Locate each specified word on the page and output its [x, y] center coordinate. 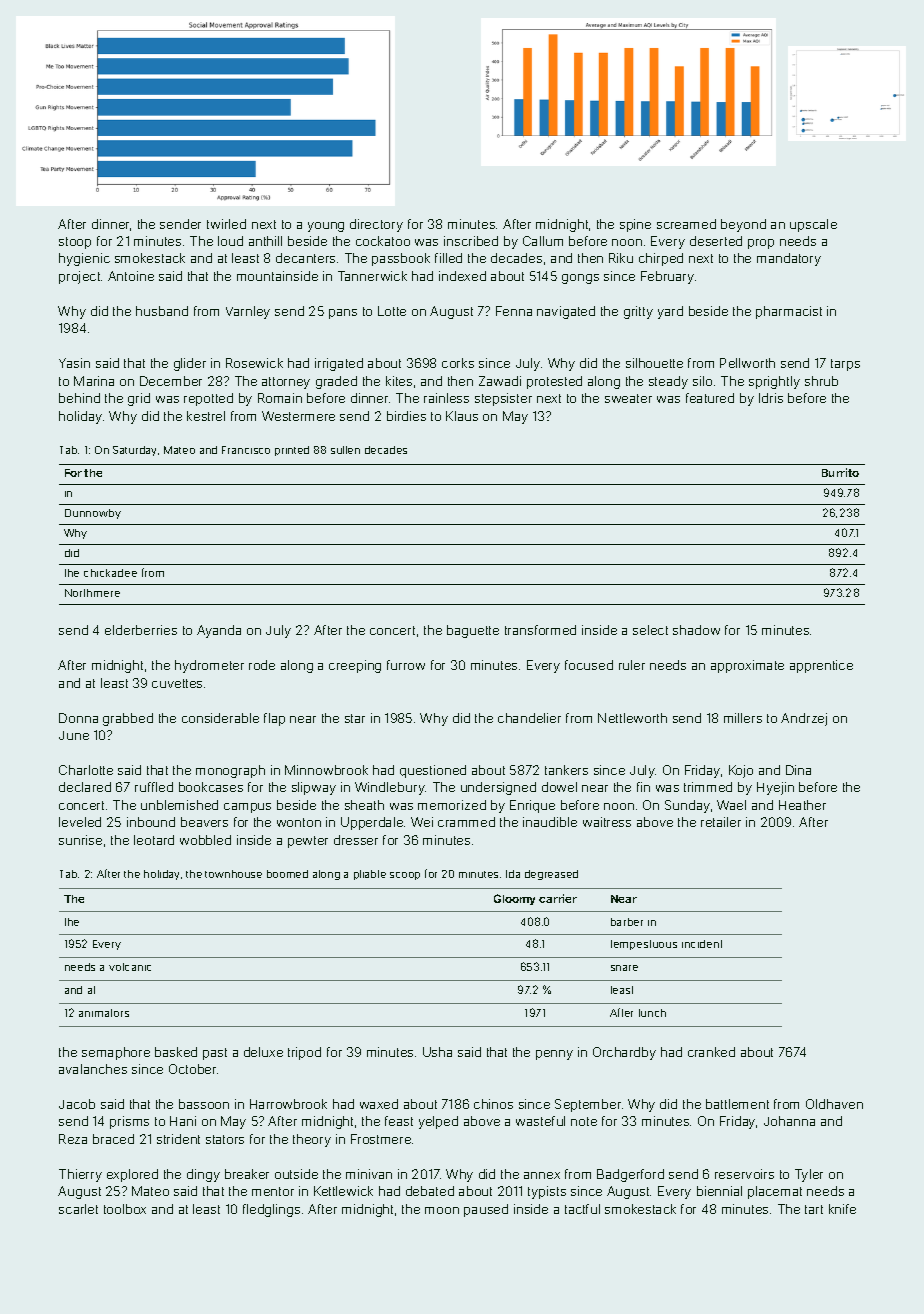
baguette [473, 631]
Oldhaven [834, 1104]
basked [176, 1052]
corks [458, 363]
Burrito [840, 472]
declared [85, 787]
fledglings [271, 1210]
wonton [299, 822]
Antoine [131, 276]
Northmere [92, 593]
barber [627, 922]
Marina [94, 381]
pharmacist [789, 312]
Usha [437, 1052]
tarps [845, 365]
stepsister [503, 399]
